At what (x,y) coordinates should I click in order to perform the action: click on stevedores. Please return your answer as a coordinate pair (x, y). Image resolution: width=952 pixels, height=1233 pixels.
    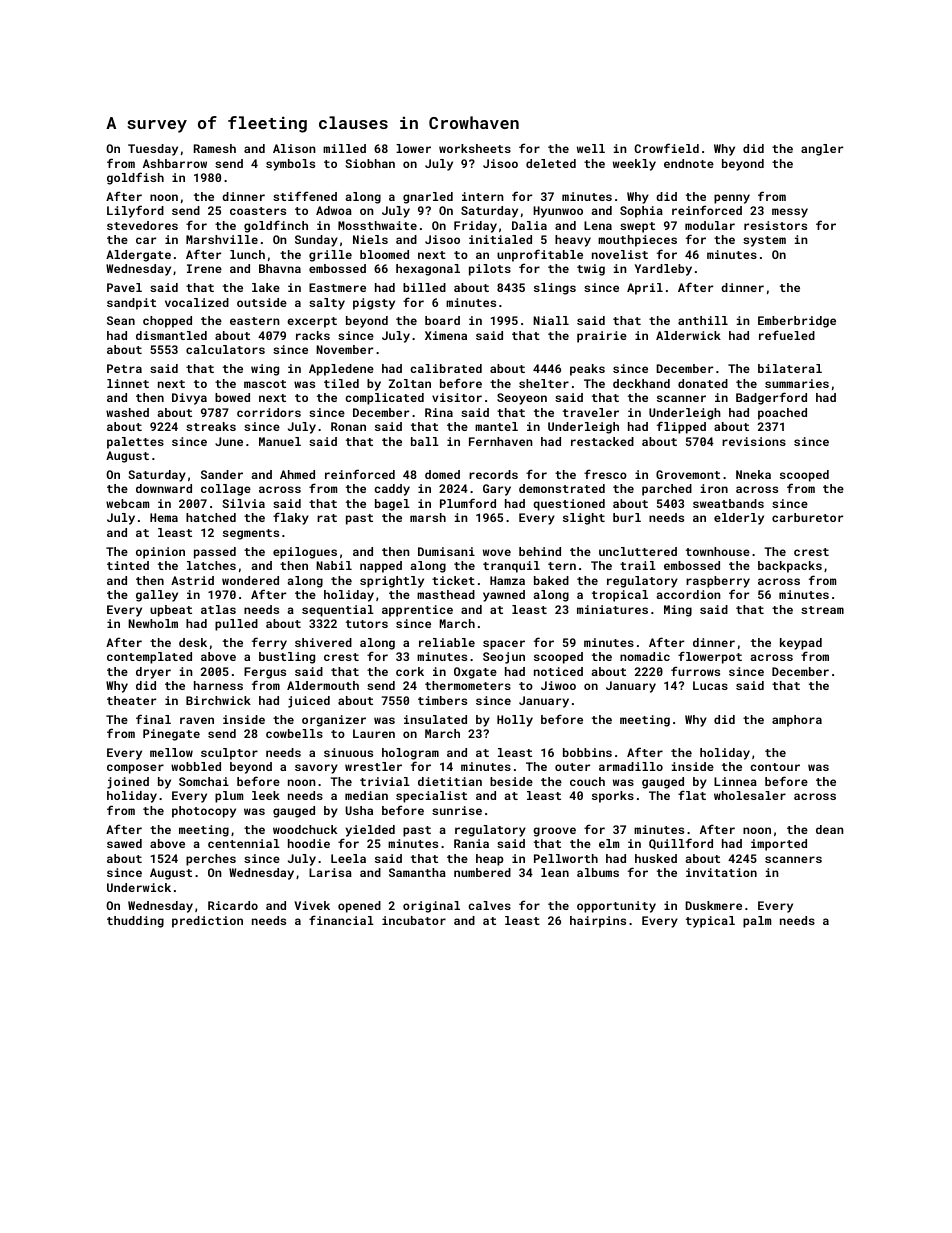
    Looking at the image, I should click on (142, 225).
